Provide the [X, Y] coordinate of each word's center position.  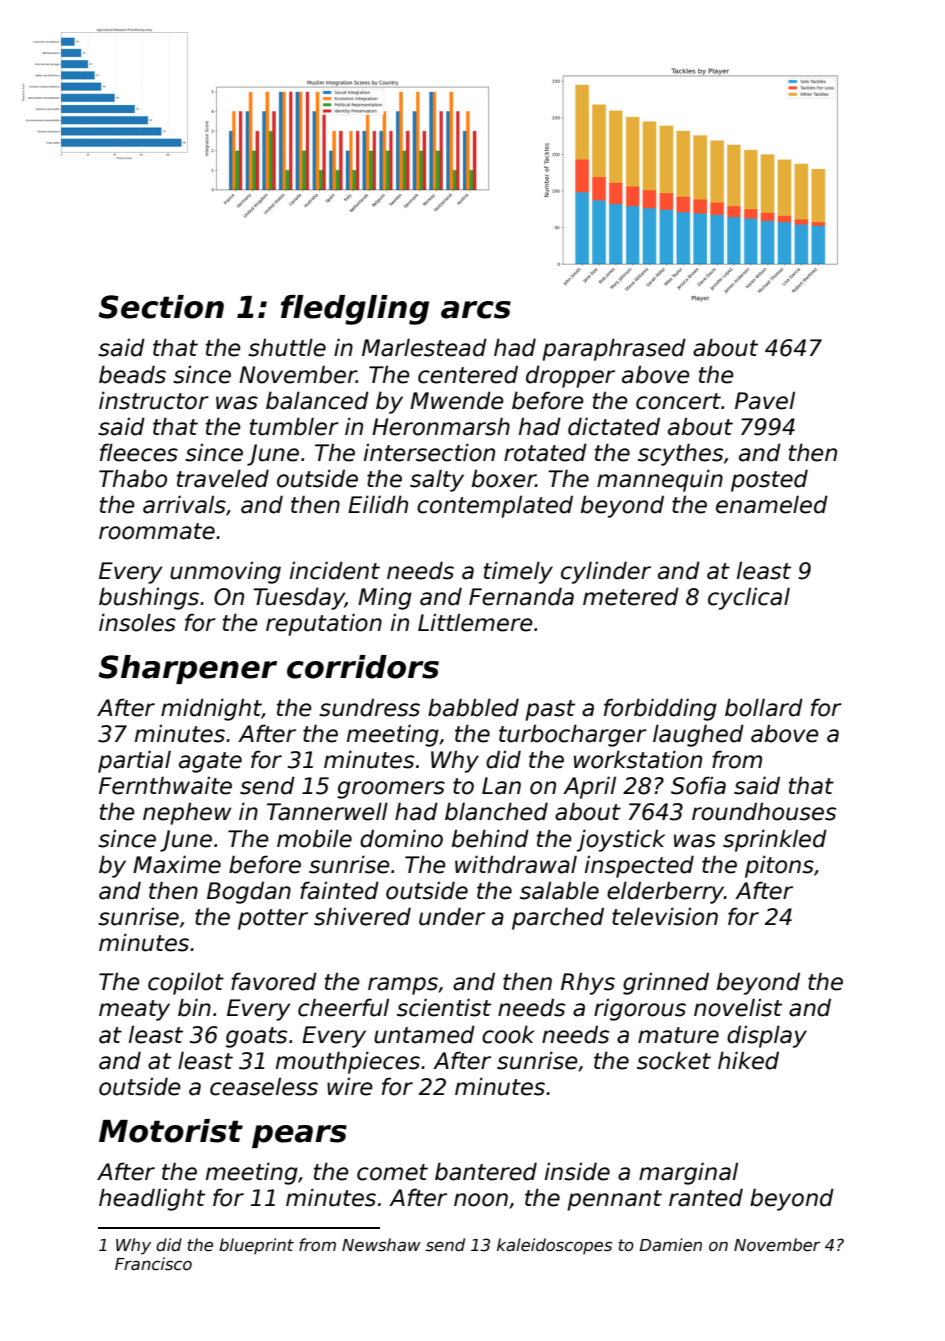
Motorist [171, 1131]
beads [132, 374]
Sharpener [188, 669]
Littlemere [475, 622]
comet [392, 1172]
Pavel [765, 400]
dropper [570, 376]
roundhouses [764, 811]
